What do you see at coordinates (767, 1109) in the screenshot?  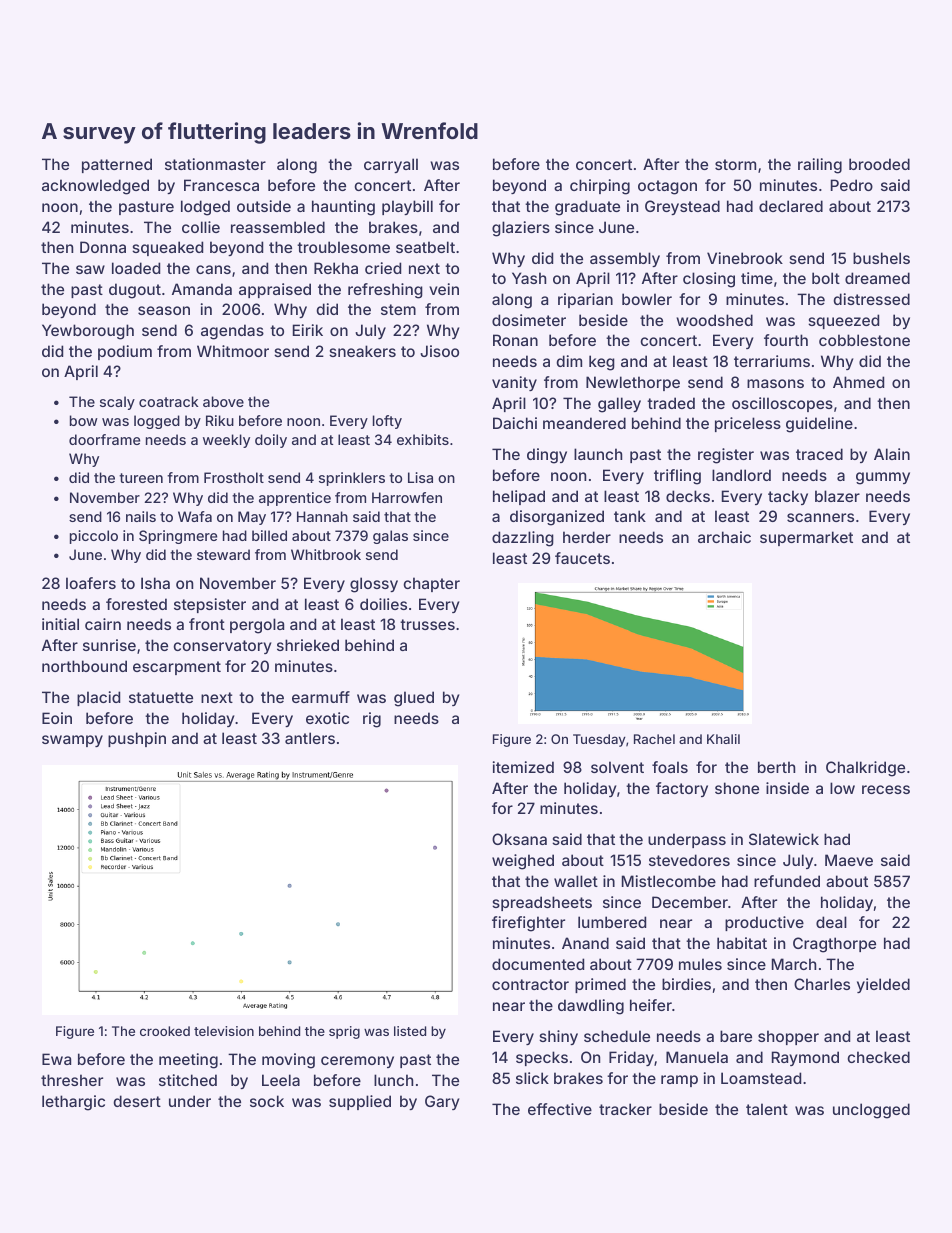 I see `talent` at bounding box center [767, 1109].
